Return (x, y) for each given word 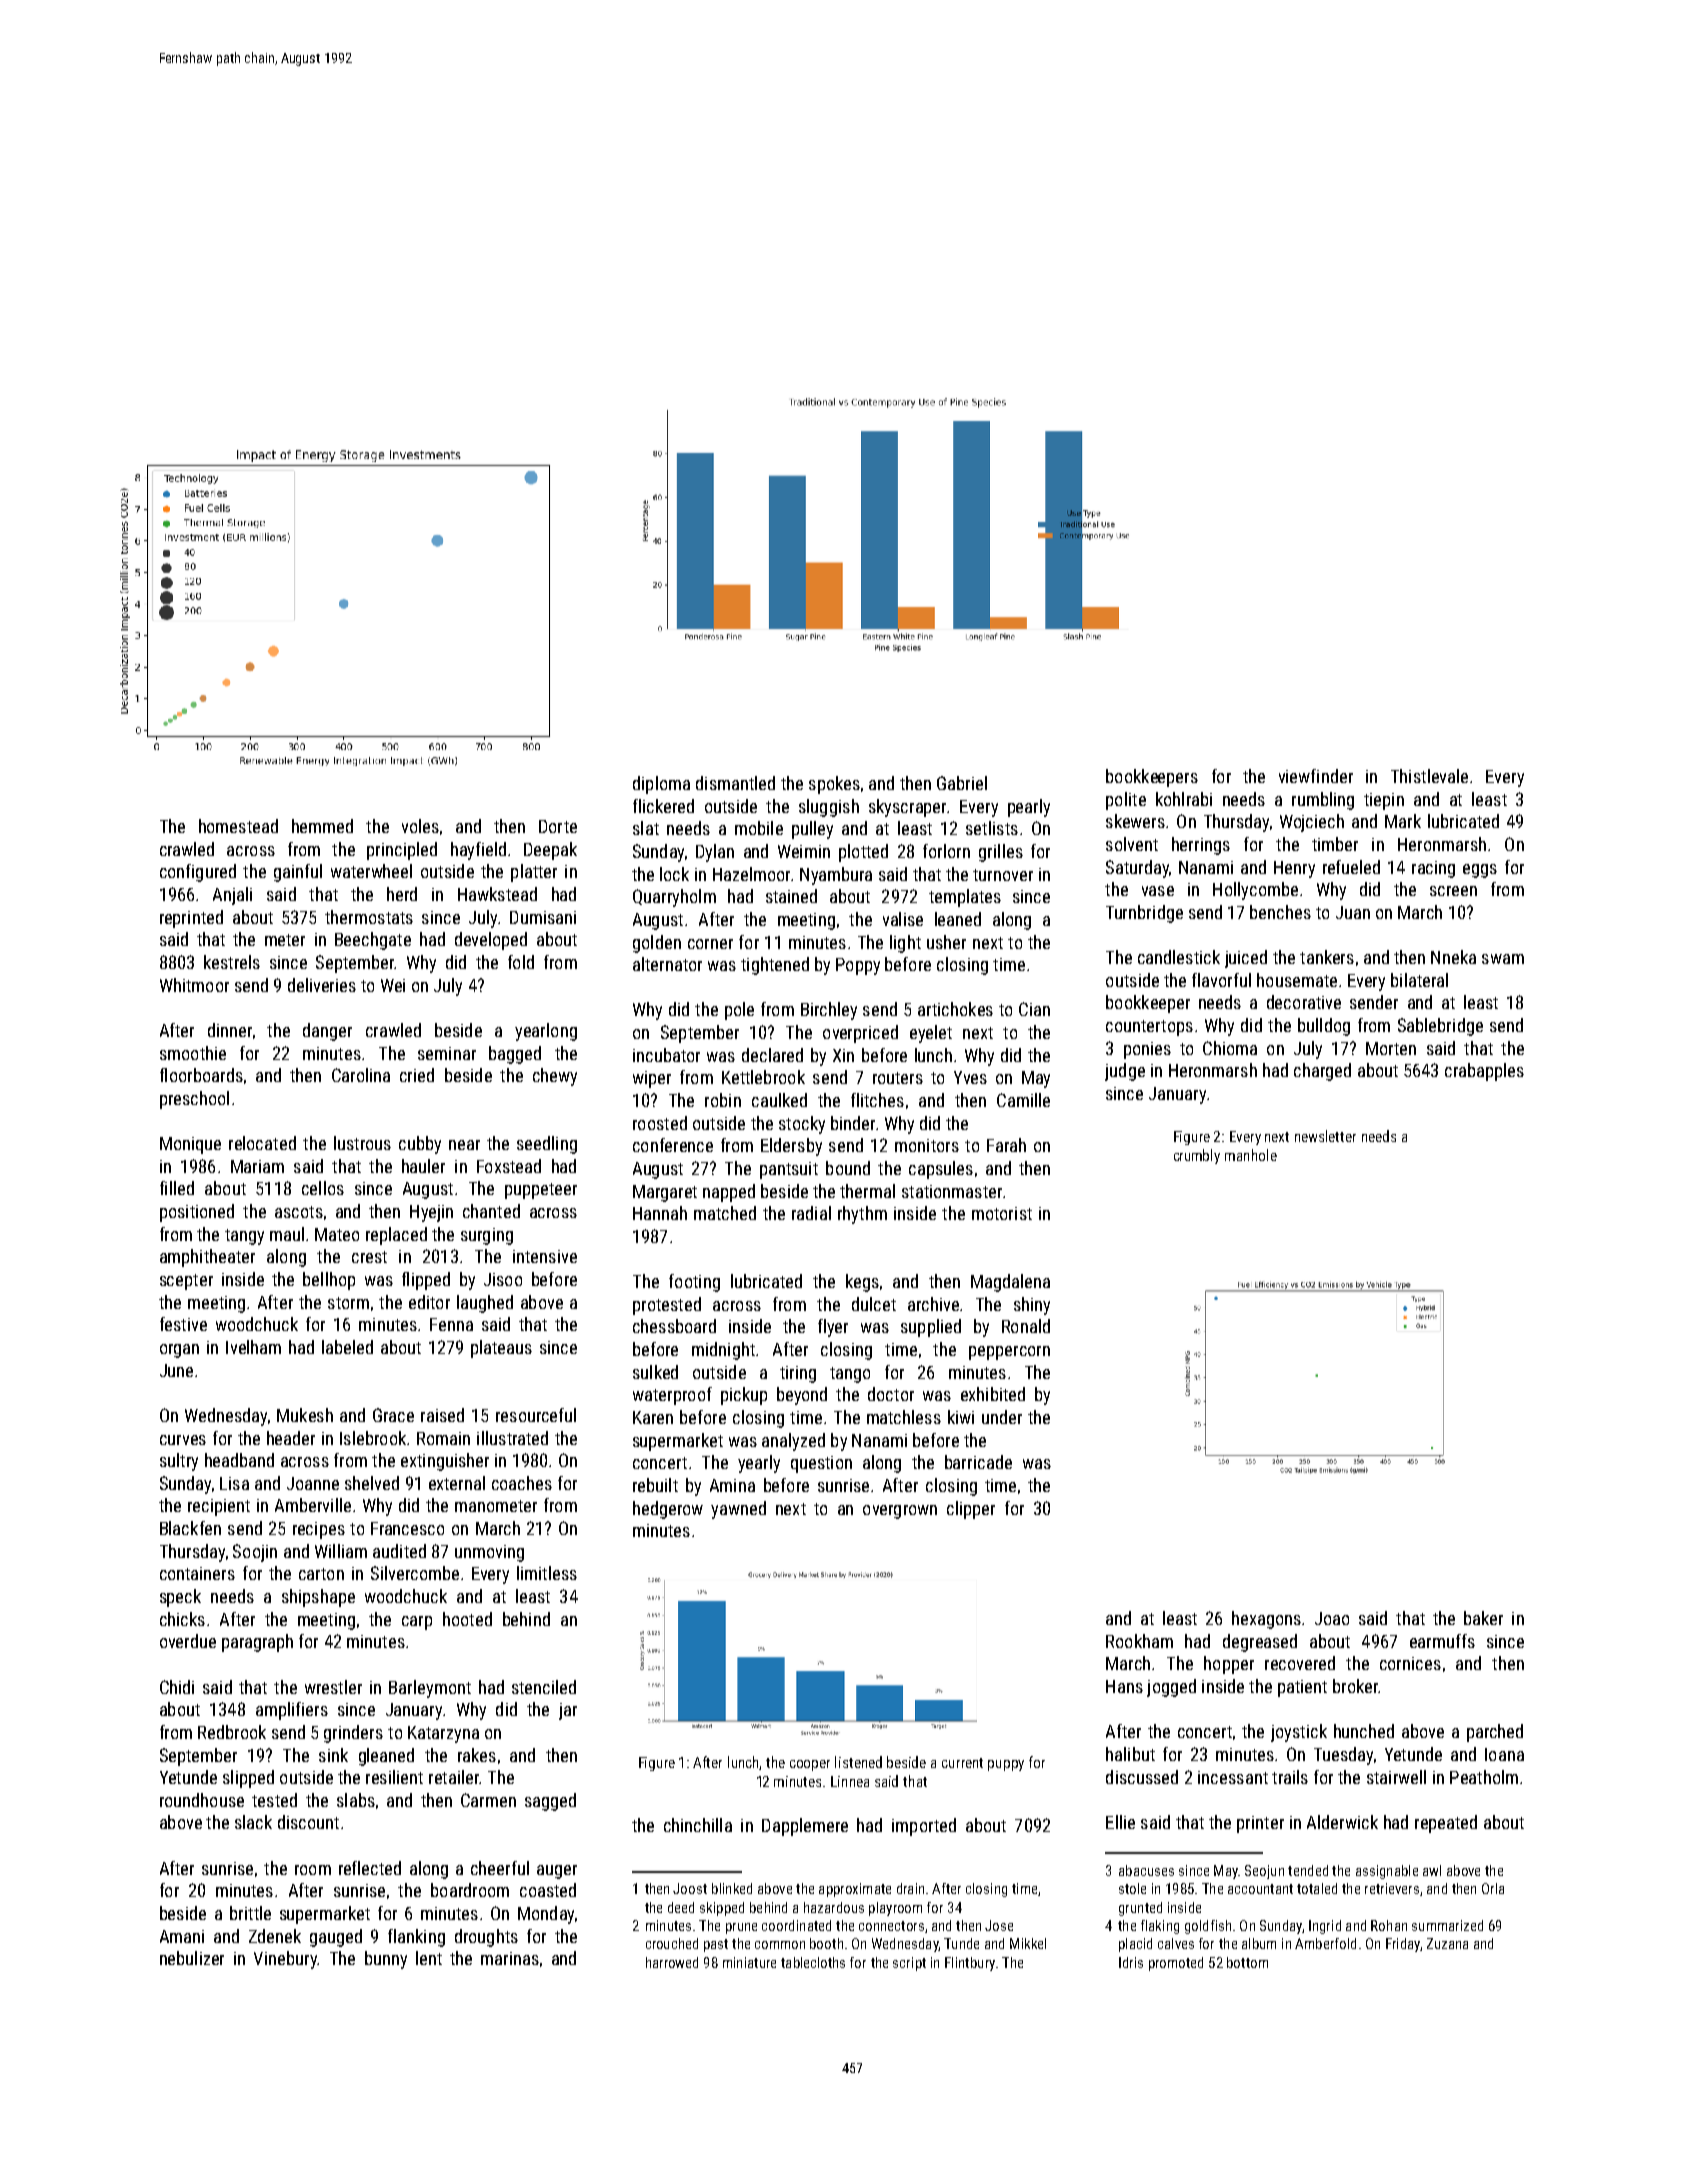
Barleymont (430, 1689)
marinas (510, 1958)
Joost (690, 1888)
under (1002, 1417)
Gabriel (962, 783)
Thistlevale (1429, 776)
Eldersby (791, 1147)
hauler (423, 1166)
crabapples (1484, 1072)
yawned (738, 1510)
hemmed (322, 826)
